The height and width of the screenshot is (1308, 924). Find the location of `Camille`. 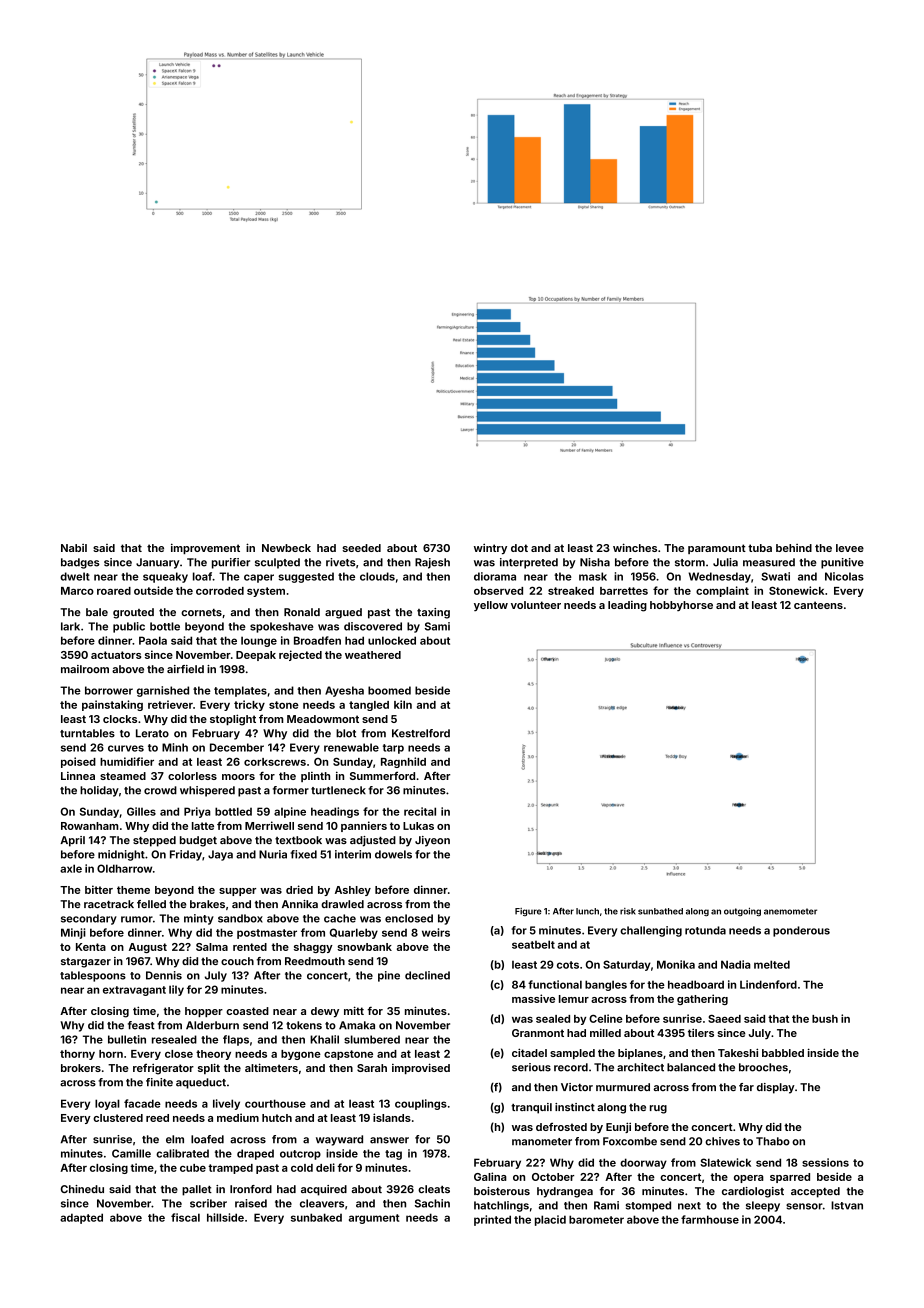

Camille is located at coordinates (131, 1153).
